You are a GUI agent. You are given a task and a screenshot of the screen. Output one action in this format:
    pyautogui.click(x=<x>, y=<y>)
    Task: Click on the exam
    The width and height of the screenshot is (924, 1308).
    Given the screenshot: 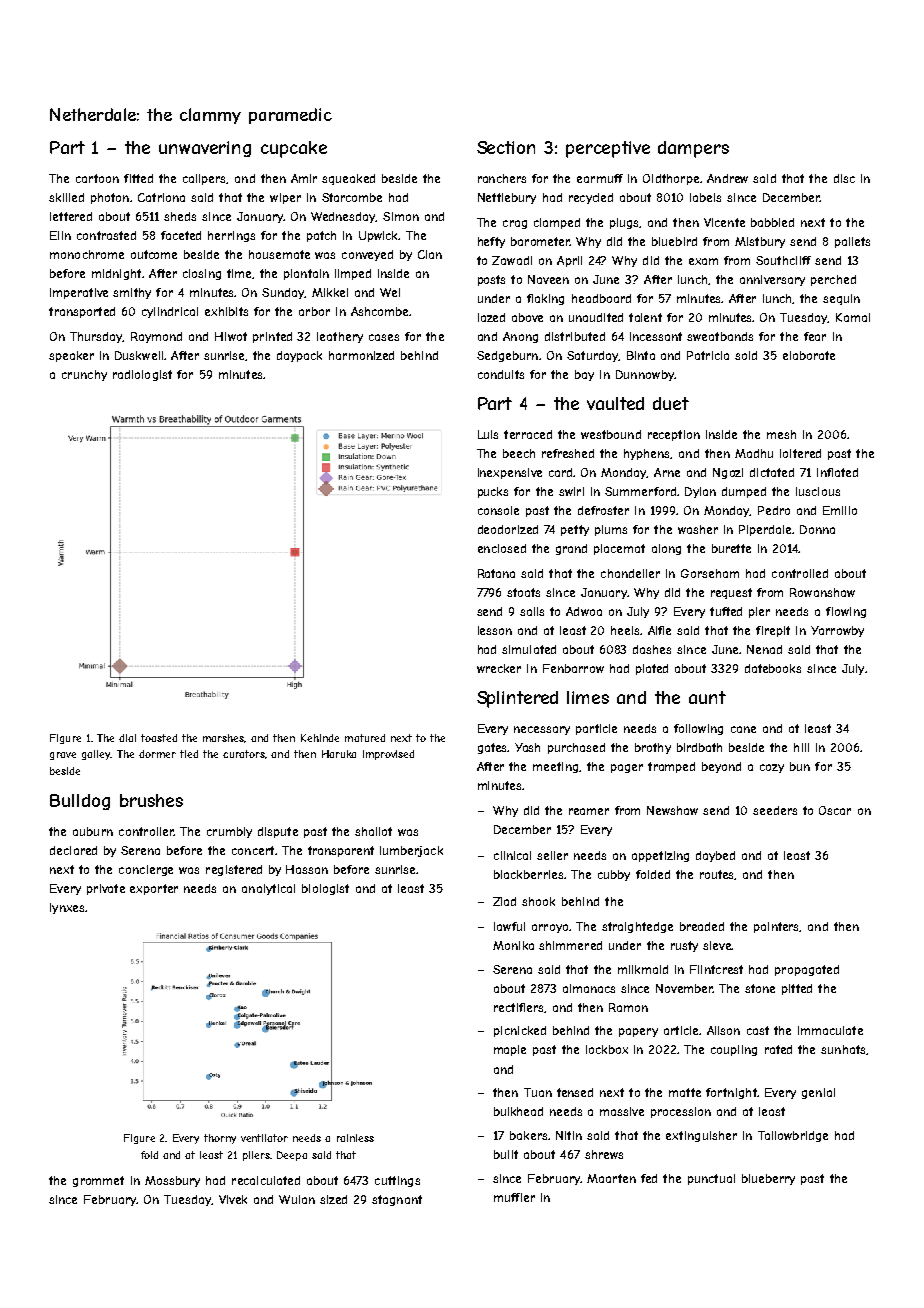 What is the action you would take?
    pyautogui.click(x=703, y=261)
